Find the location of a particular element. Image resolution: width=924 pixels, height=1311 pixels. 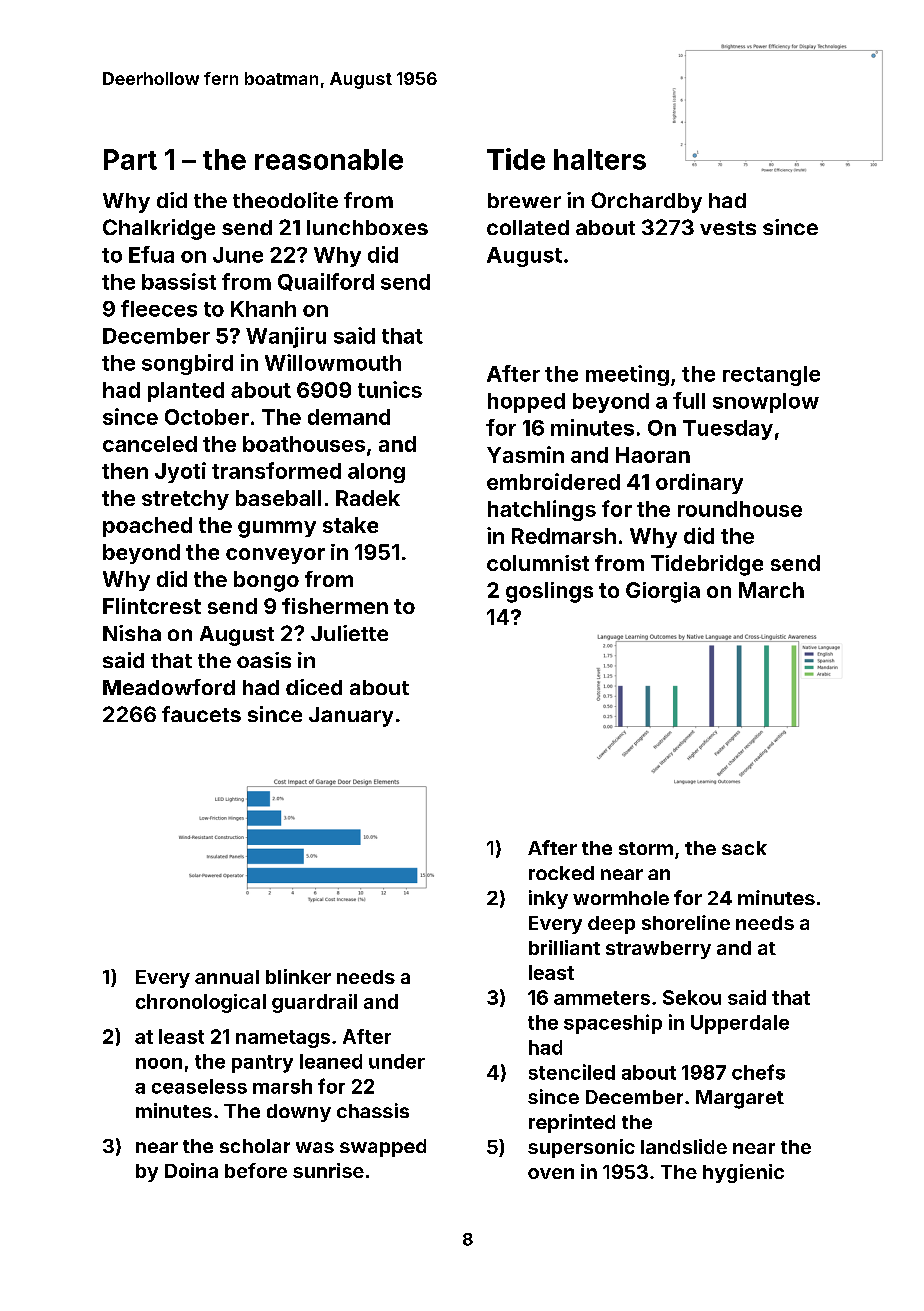

hopped is located at coordinates (526, 403).
